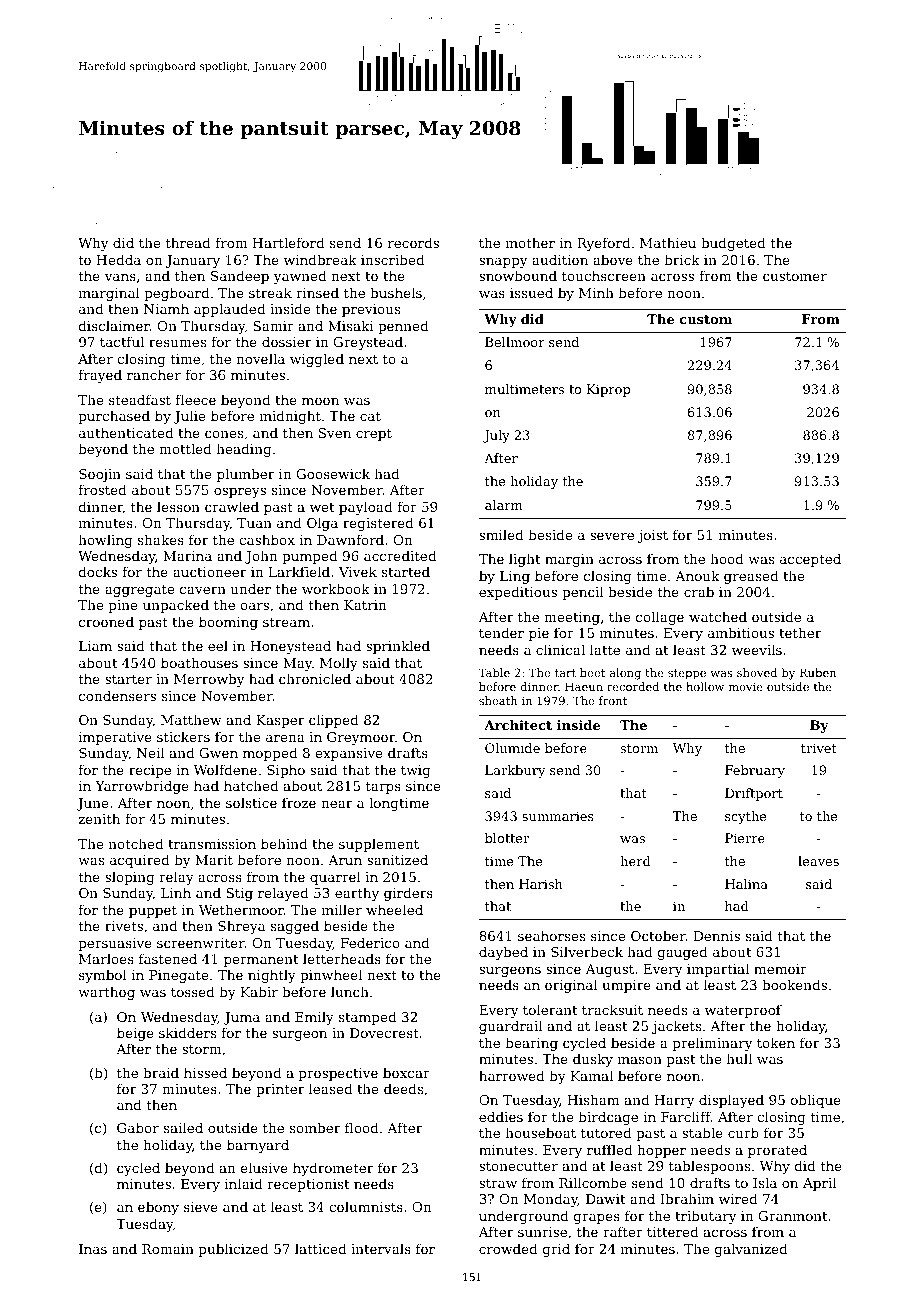  What do you see at coordinates (168, 1249) in the screenshot?
I see `Romain` at bounding box center [168, 1249].
